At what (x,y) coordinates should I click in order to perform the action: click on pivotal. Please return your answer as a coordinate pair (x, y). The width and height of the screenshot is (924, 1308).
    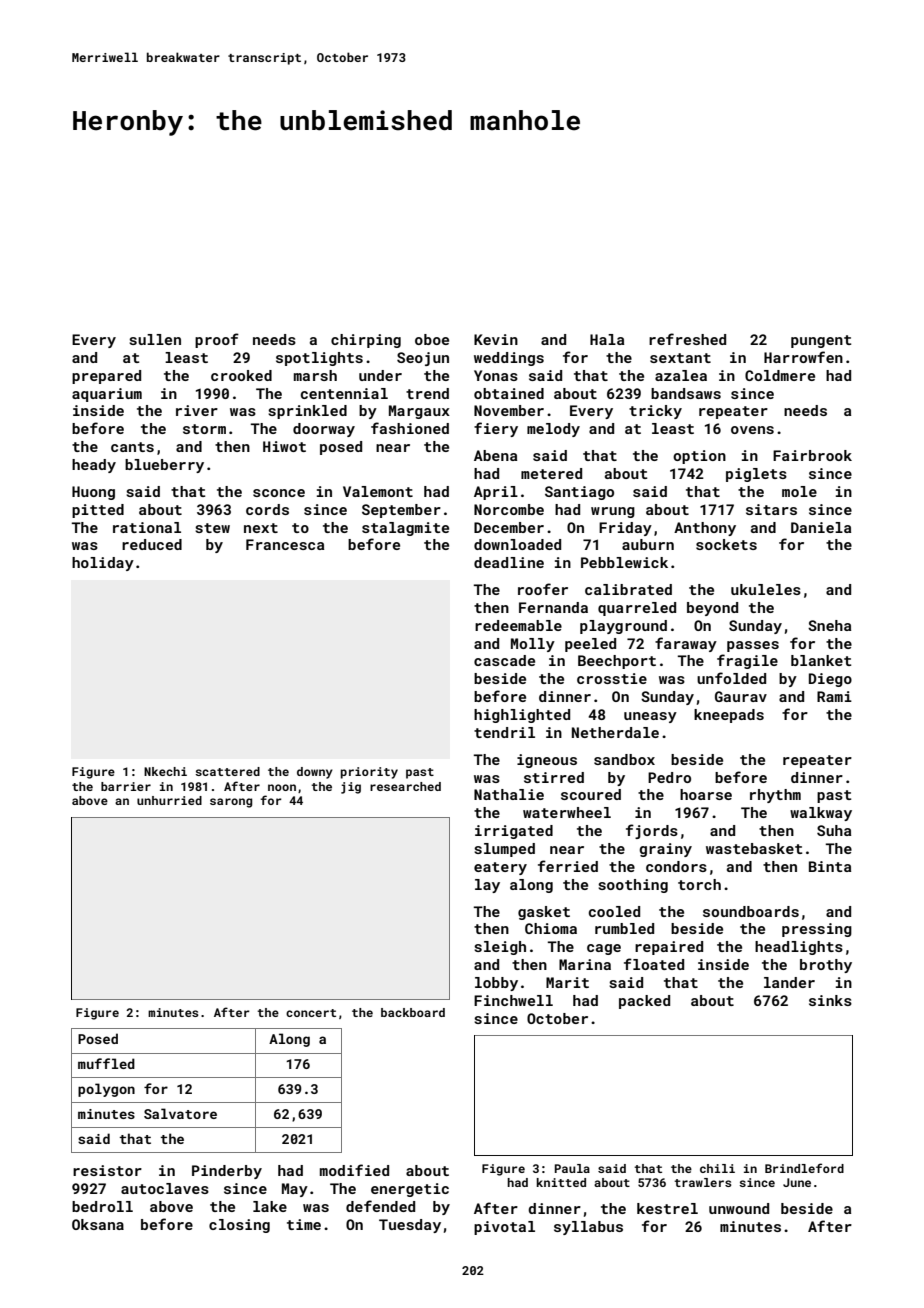
    Looking at the image, I should click on (504, 1228).
